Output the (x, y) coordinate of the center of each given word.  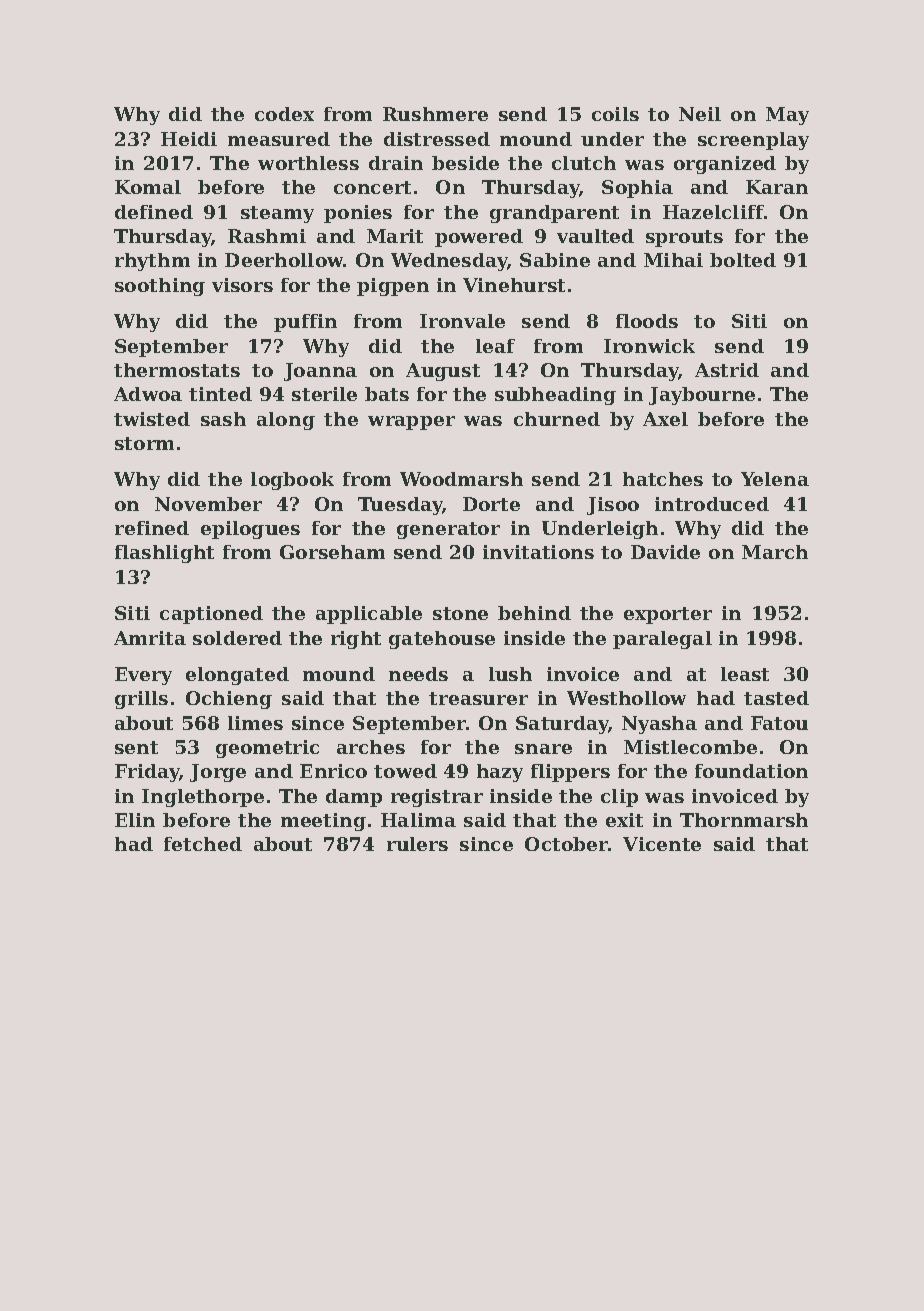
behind (534, 613)
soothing (160, 287)
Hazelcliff (713, 212)
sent (136, 747)
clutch (584, 163)
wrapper (411, 423)
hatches (663, 479)
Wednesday (449, 262)
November (208, 504)
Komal (148, 187)
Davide (665, 552)
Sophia (637, 189)
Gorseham (332, 552)
